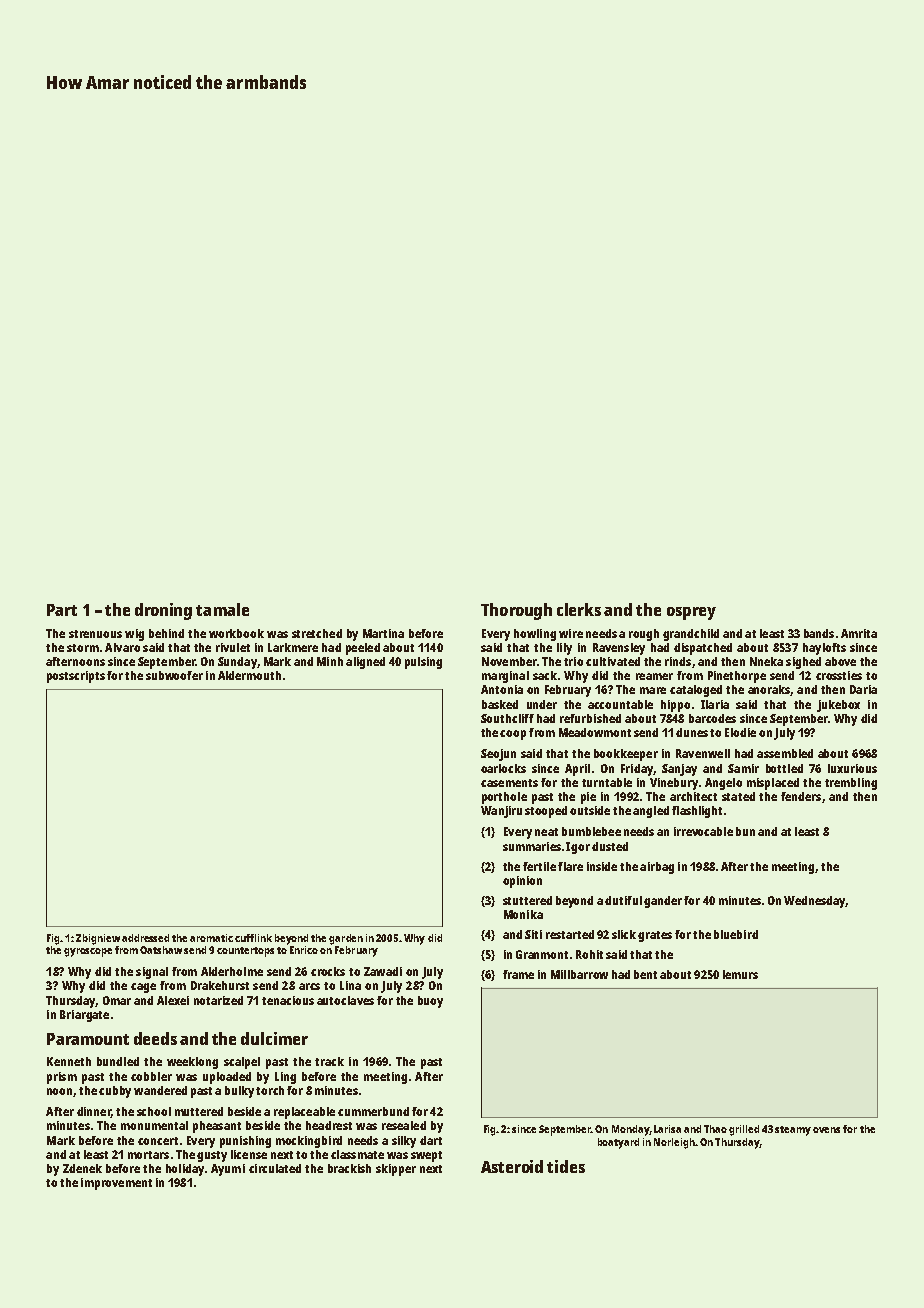  What do you see at coordinates (840, 661) in the image?
I see `above` at bounding box center [840, 661].
